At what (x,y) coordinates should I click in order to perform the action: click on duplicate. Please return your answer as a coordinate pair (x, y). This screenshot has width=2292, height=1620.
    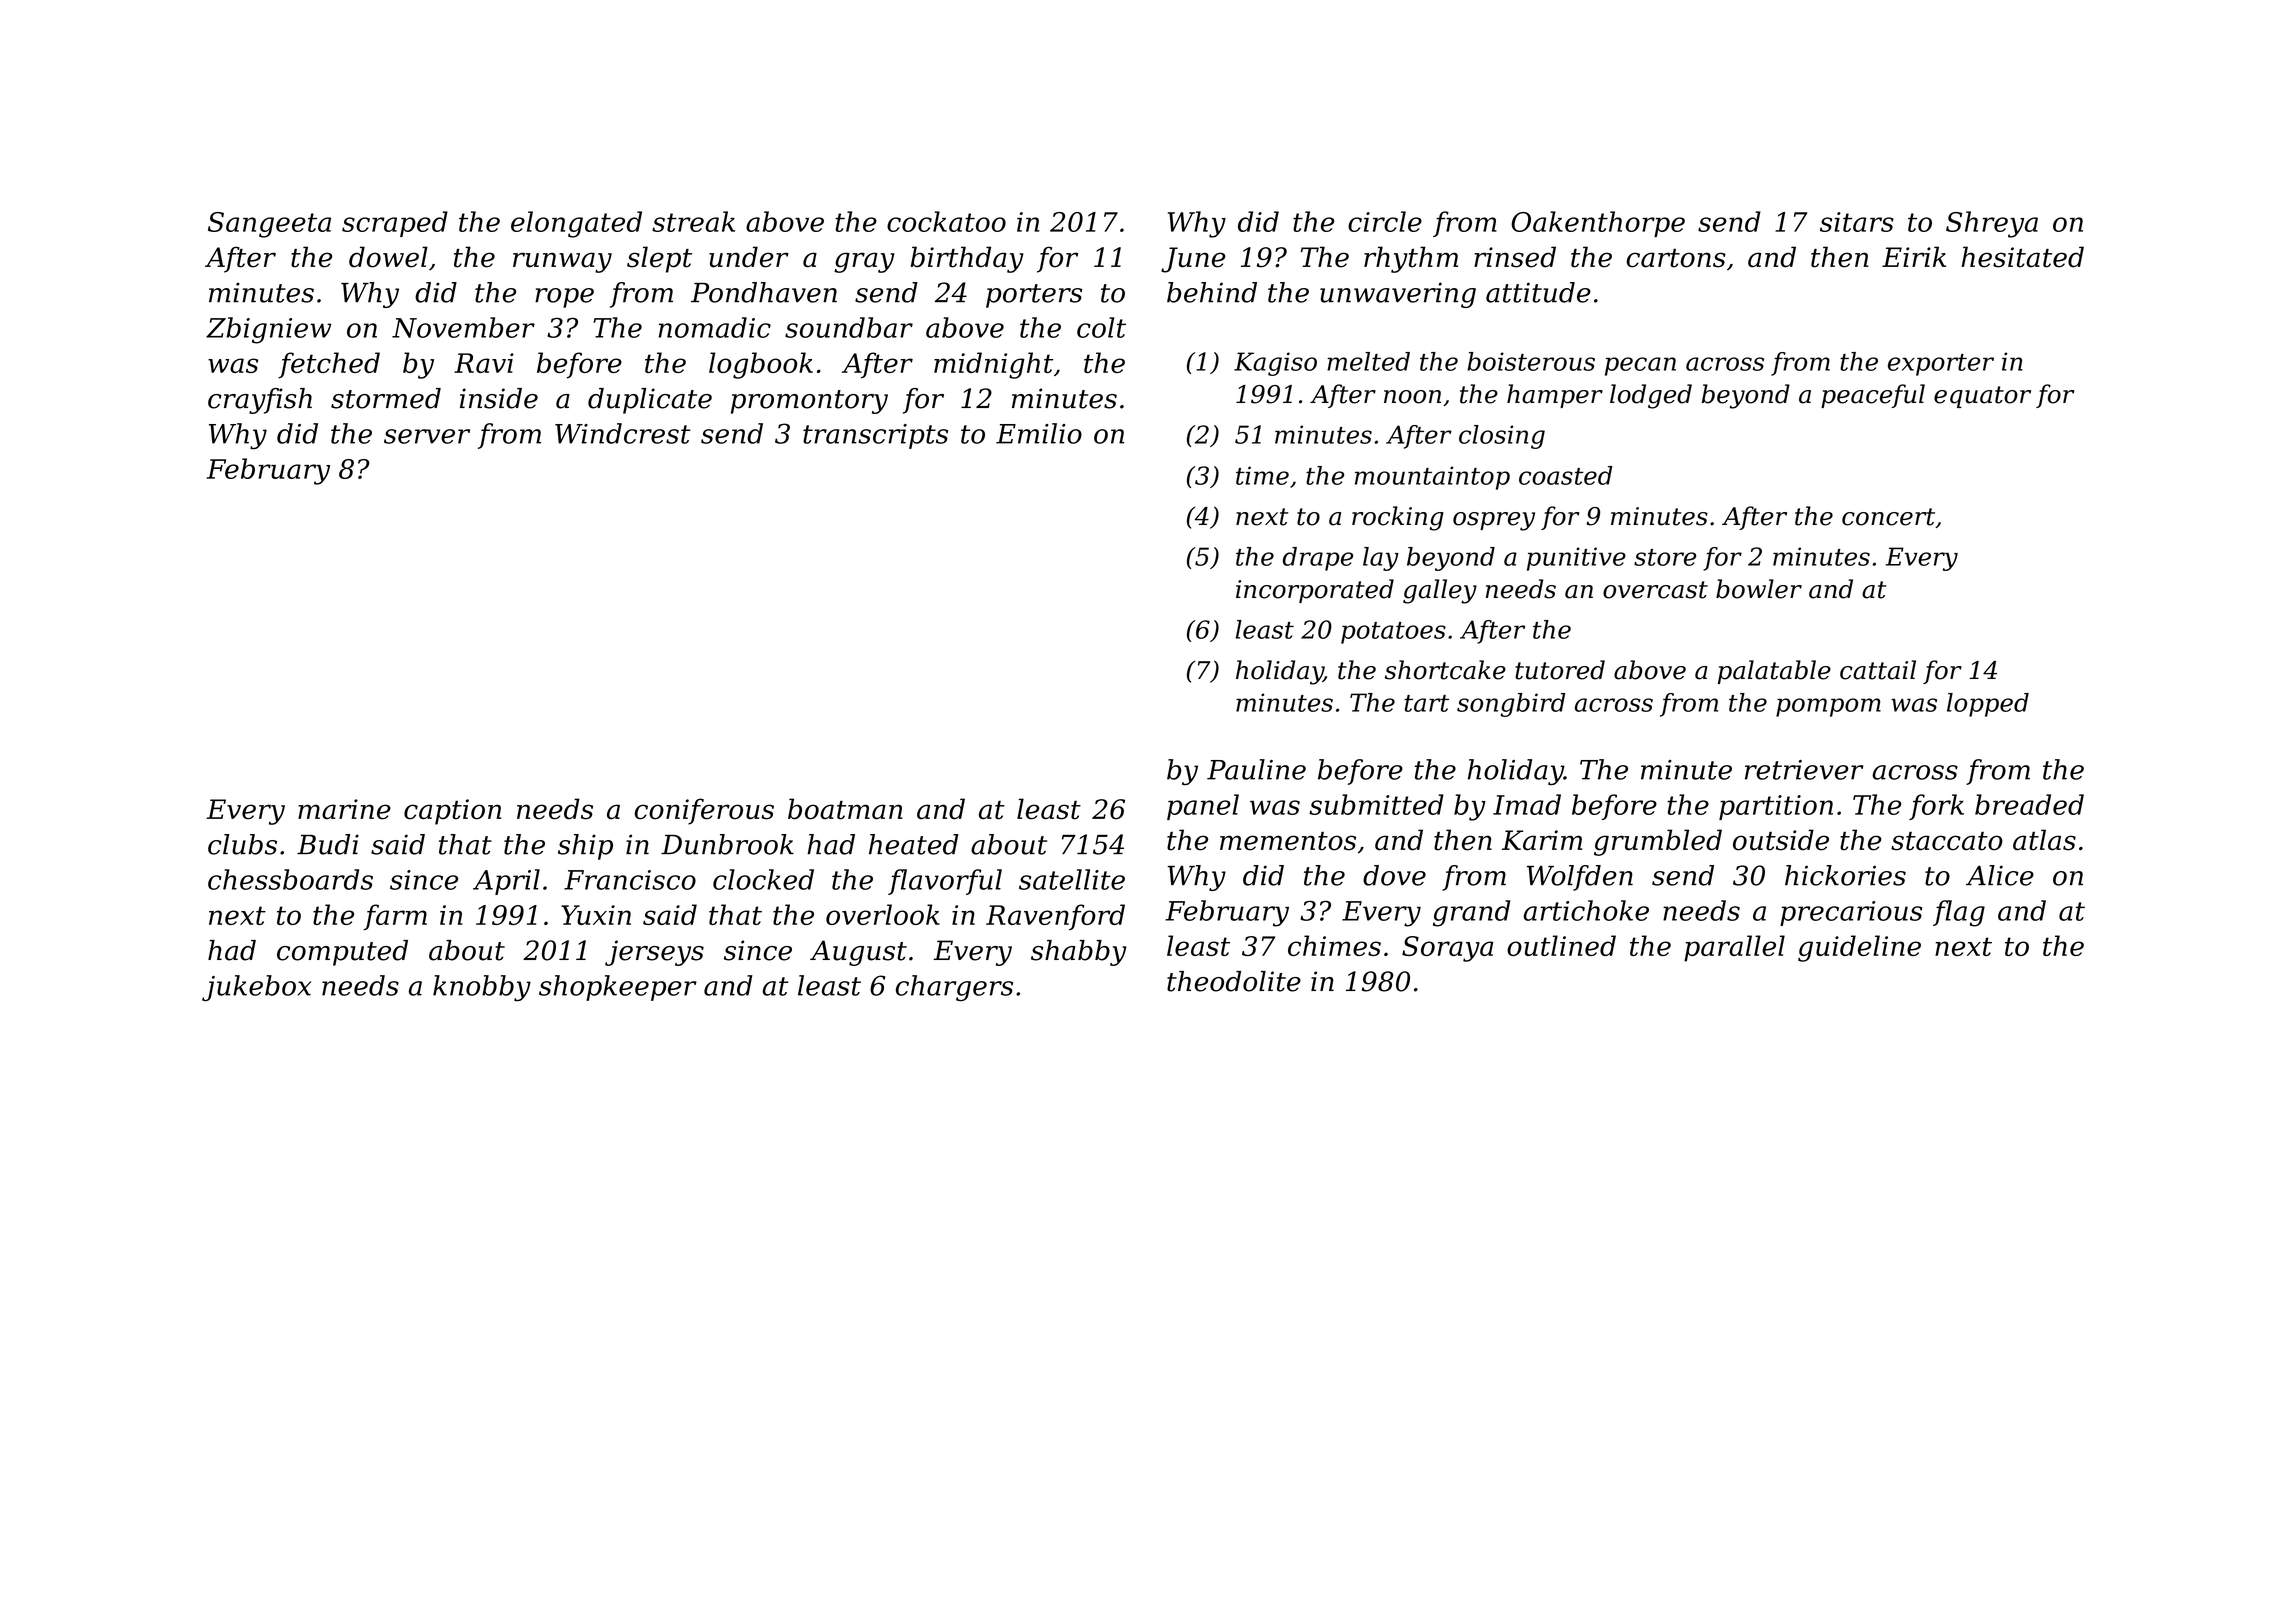
    Looking at the image, I should click on (650, 401).
